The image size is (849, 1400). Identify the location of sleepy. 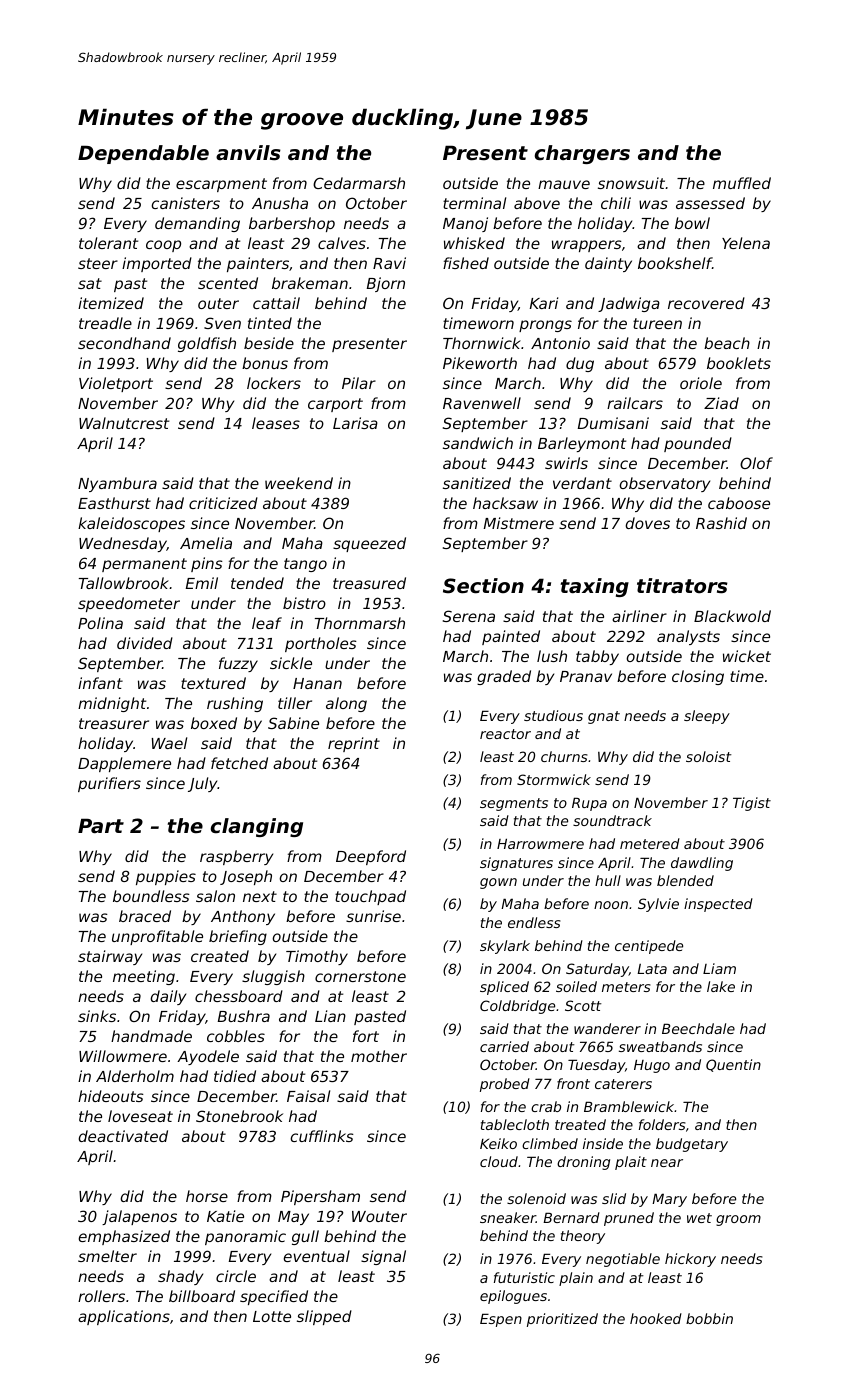
(707, 717).
